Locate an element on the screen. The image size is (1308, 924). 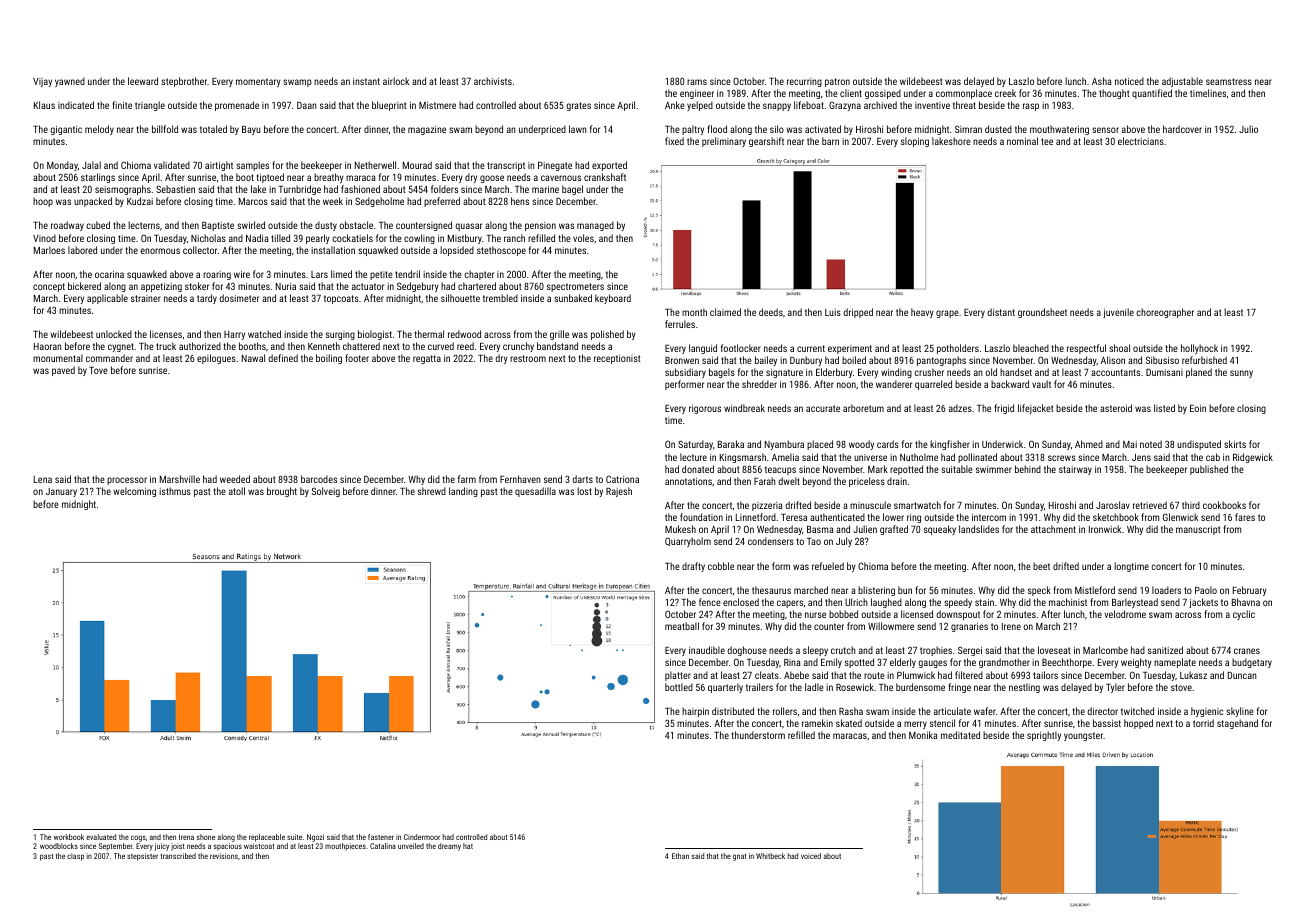
Vijay is located at coordinates (42, 82).
